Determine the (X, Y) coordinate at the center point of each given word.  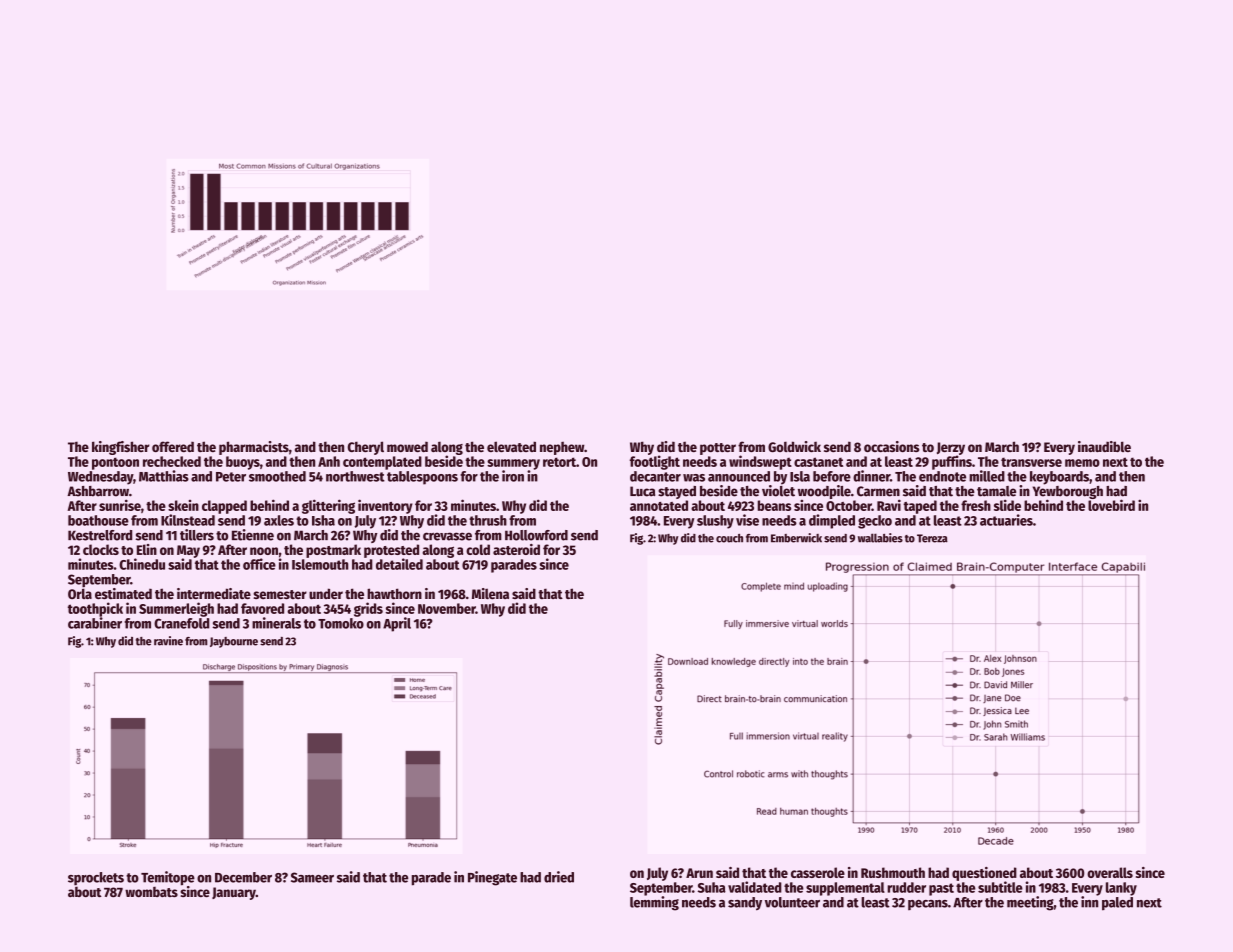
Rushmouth (893, 872)
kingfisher (121, 448)
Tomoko (341, 623)
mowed (407, 447)
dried (559, 877)
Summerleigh (176, 609)
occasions (891, 446)
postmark (333, 551)
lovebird (1111, 505)
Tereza (932, 538)
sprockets (96, 878)
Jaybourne (234, 642)
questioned (984, 874)
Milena (490, 593)
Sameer (312, 877)
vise (747, 520)
